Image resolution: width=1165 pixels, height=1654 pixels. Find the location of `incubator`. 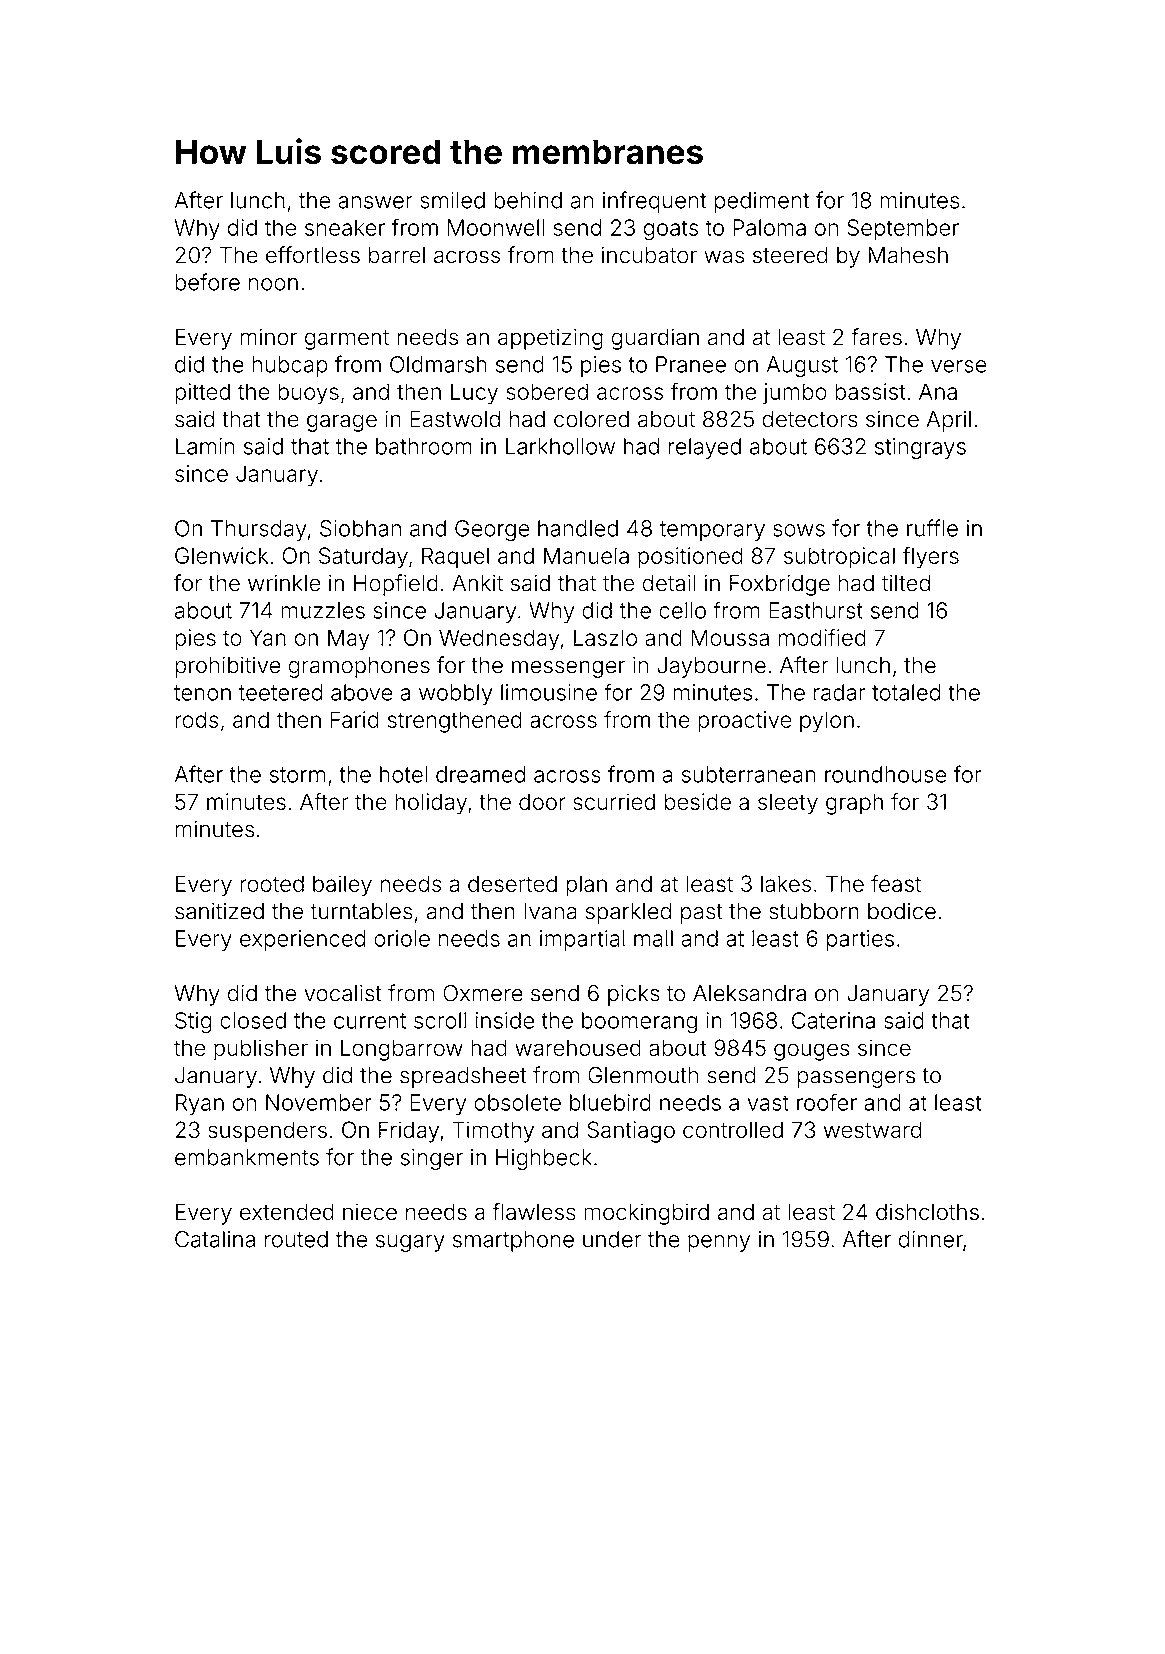

incubator is located at coordinates (649, 255).
